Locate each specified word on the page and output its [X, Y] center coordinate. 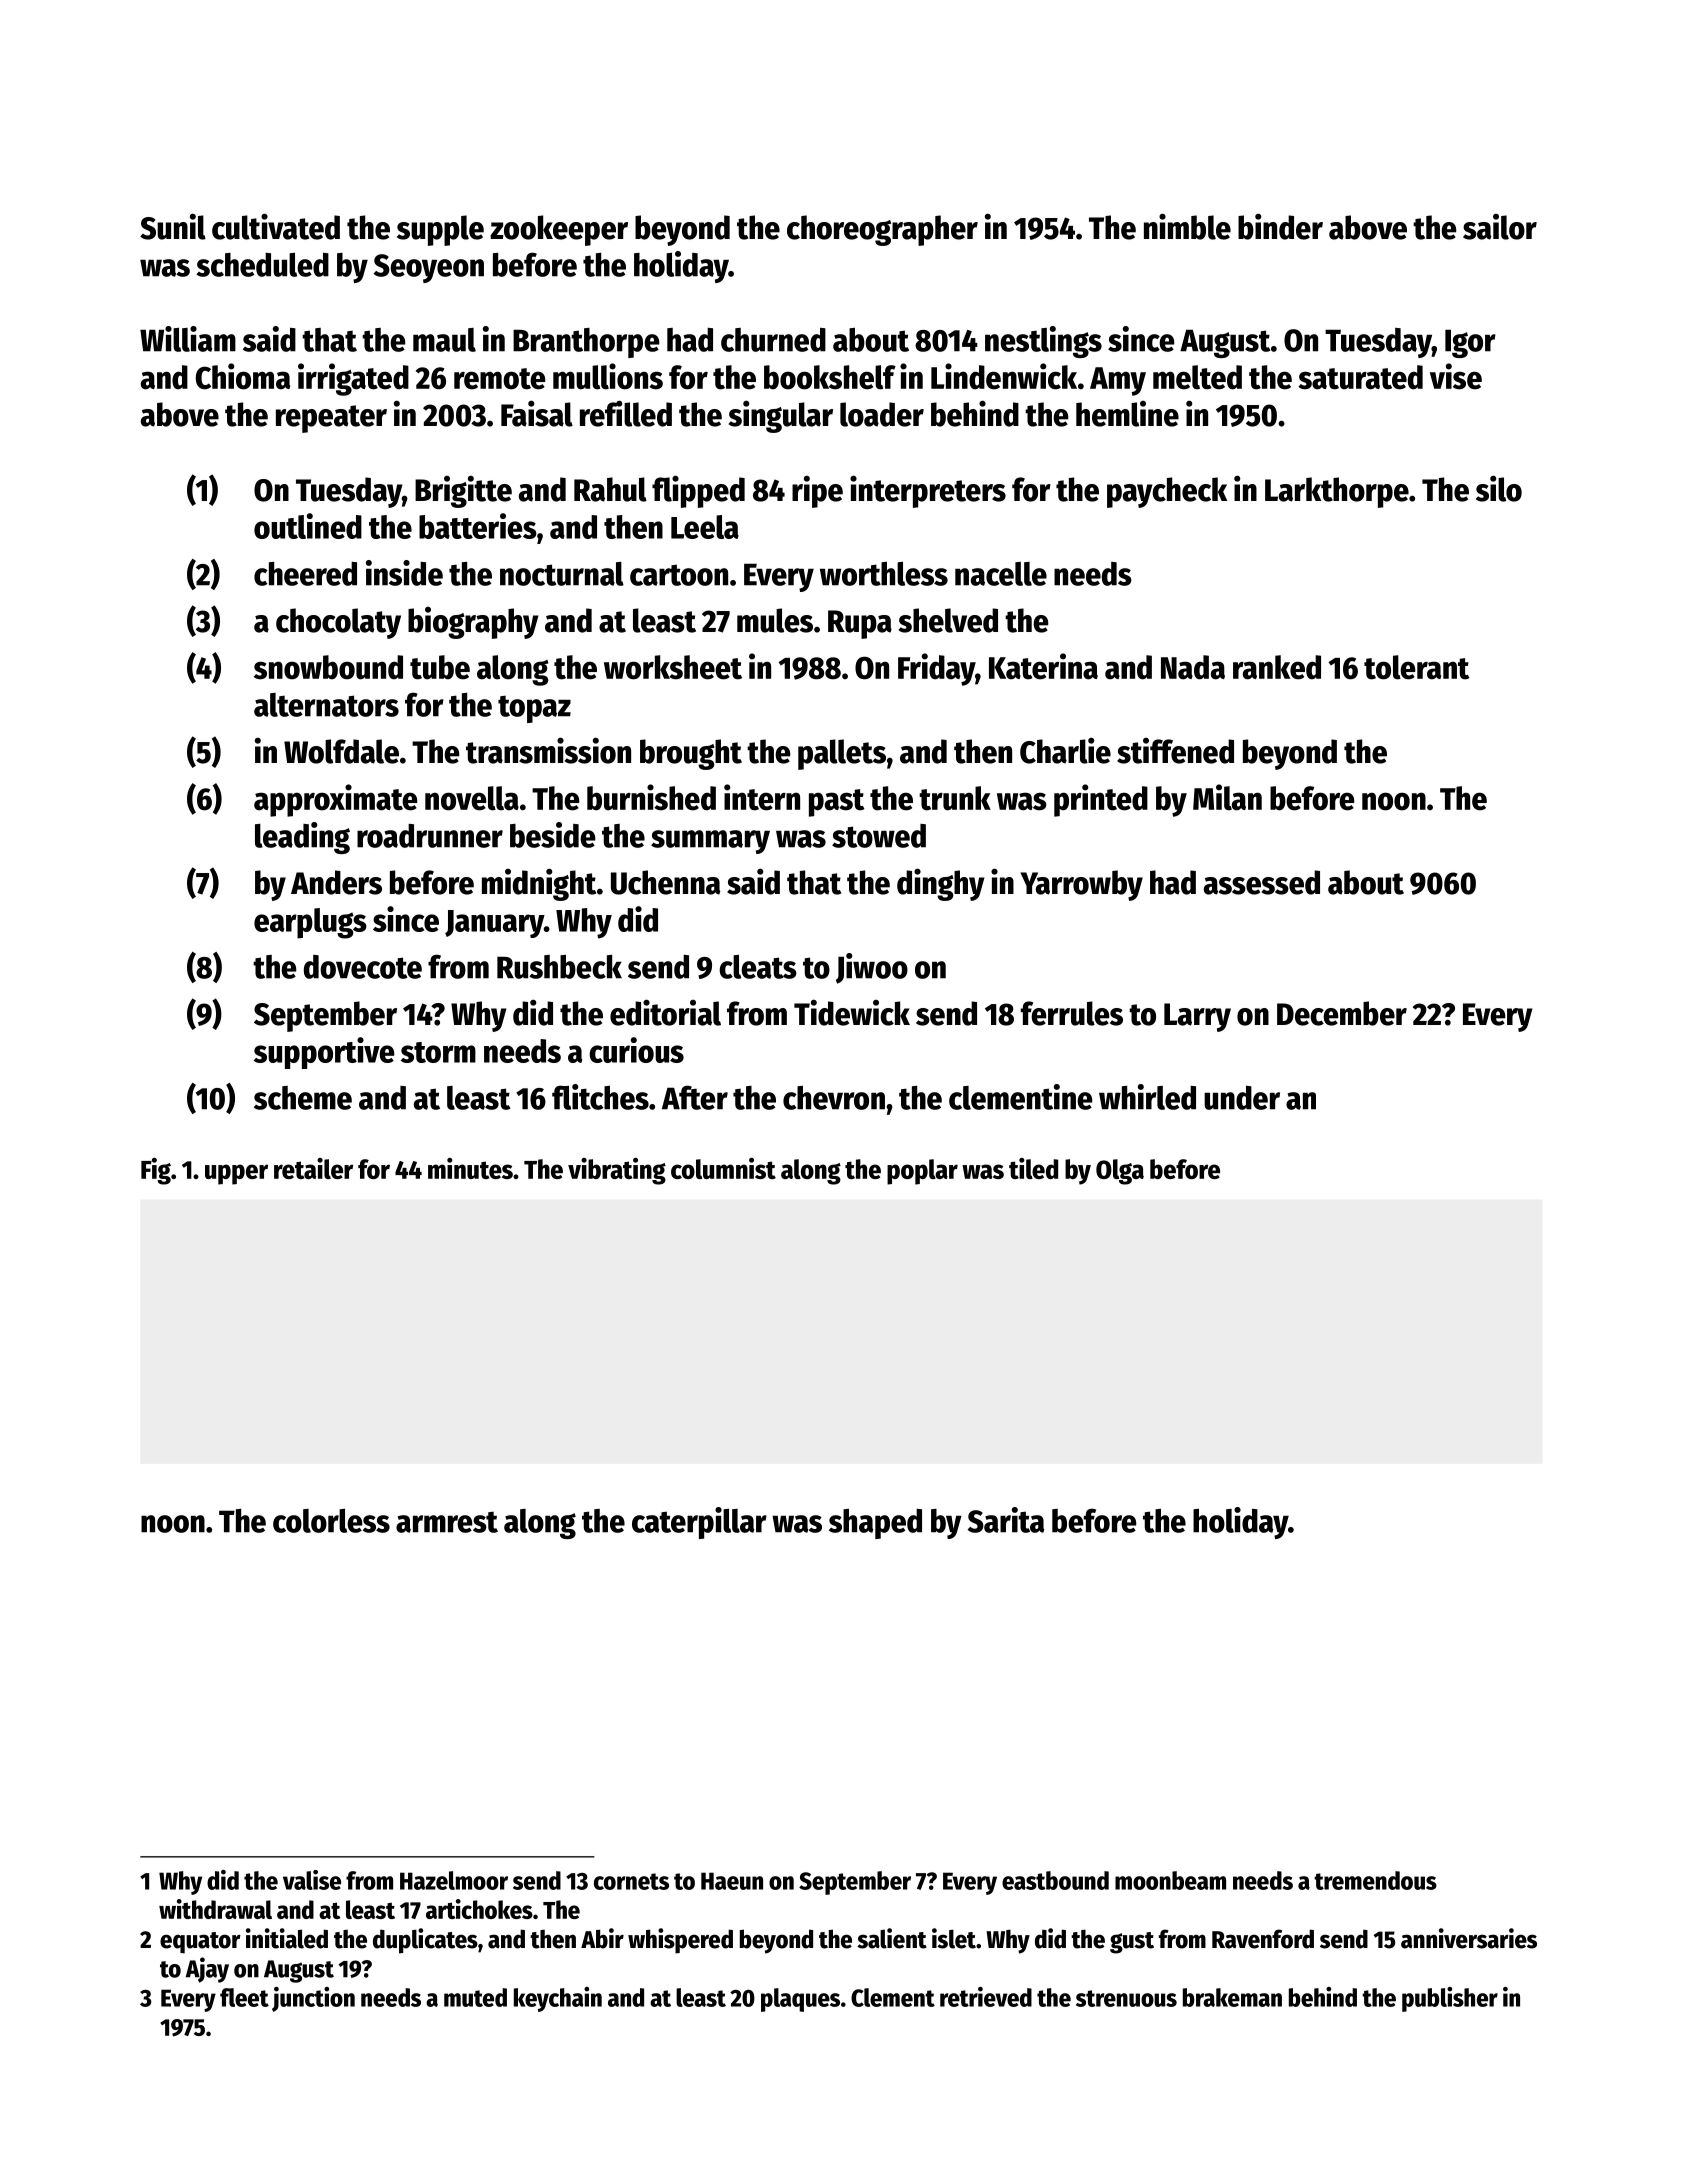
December [1342, 1013]
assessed [1262, 882]
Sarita [1006, 1520]
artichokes [479, 1909]
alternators [326, 705]
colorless [331, 1521]
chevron [834, 1098]
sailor [1500, 227]
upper [236, 1174]
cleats [758, 967]
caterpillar [699, 1523]
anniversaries [1469, 1938]
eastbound [1055, 1880]
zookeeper [559, 230]
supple [440, 230]
